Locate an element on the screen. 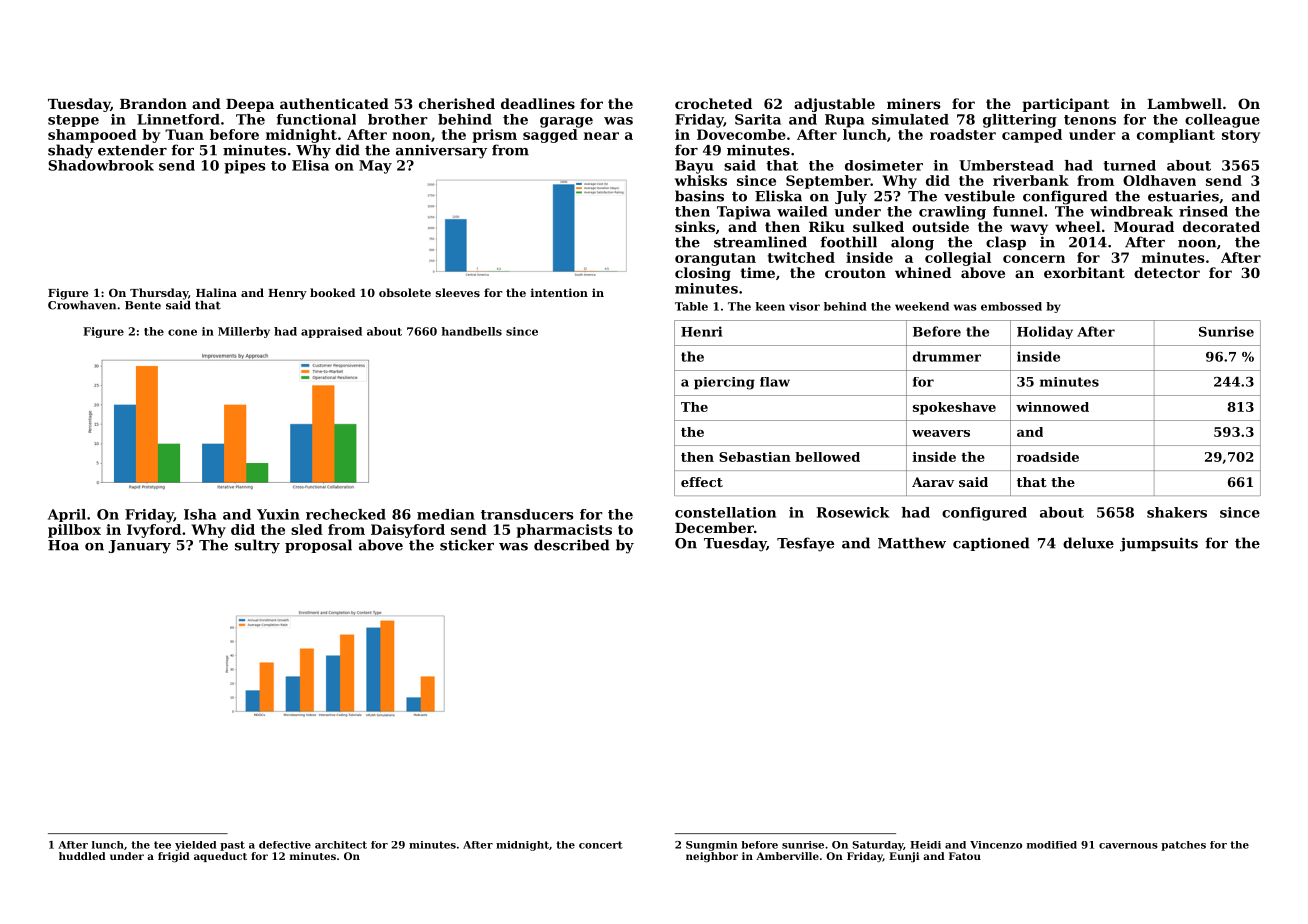  along is located at coordinates (912, 243).
